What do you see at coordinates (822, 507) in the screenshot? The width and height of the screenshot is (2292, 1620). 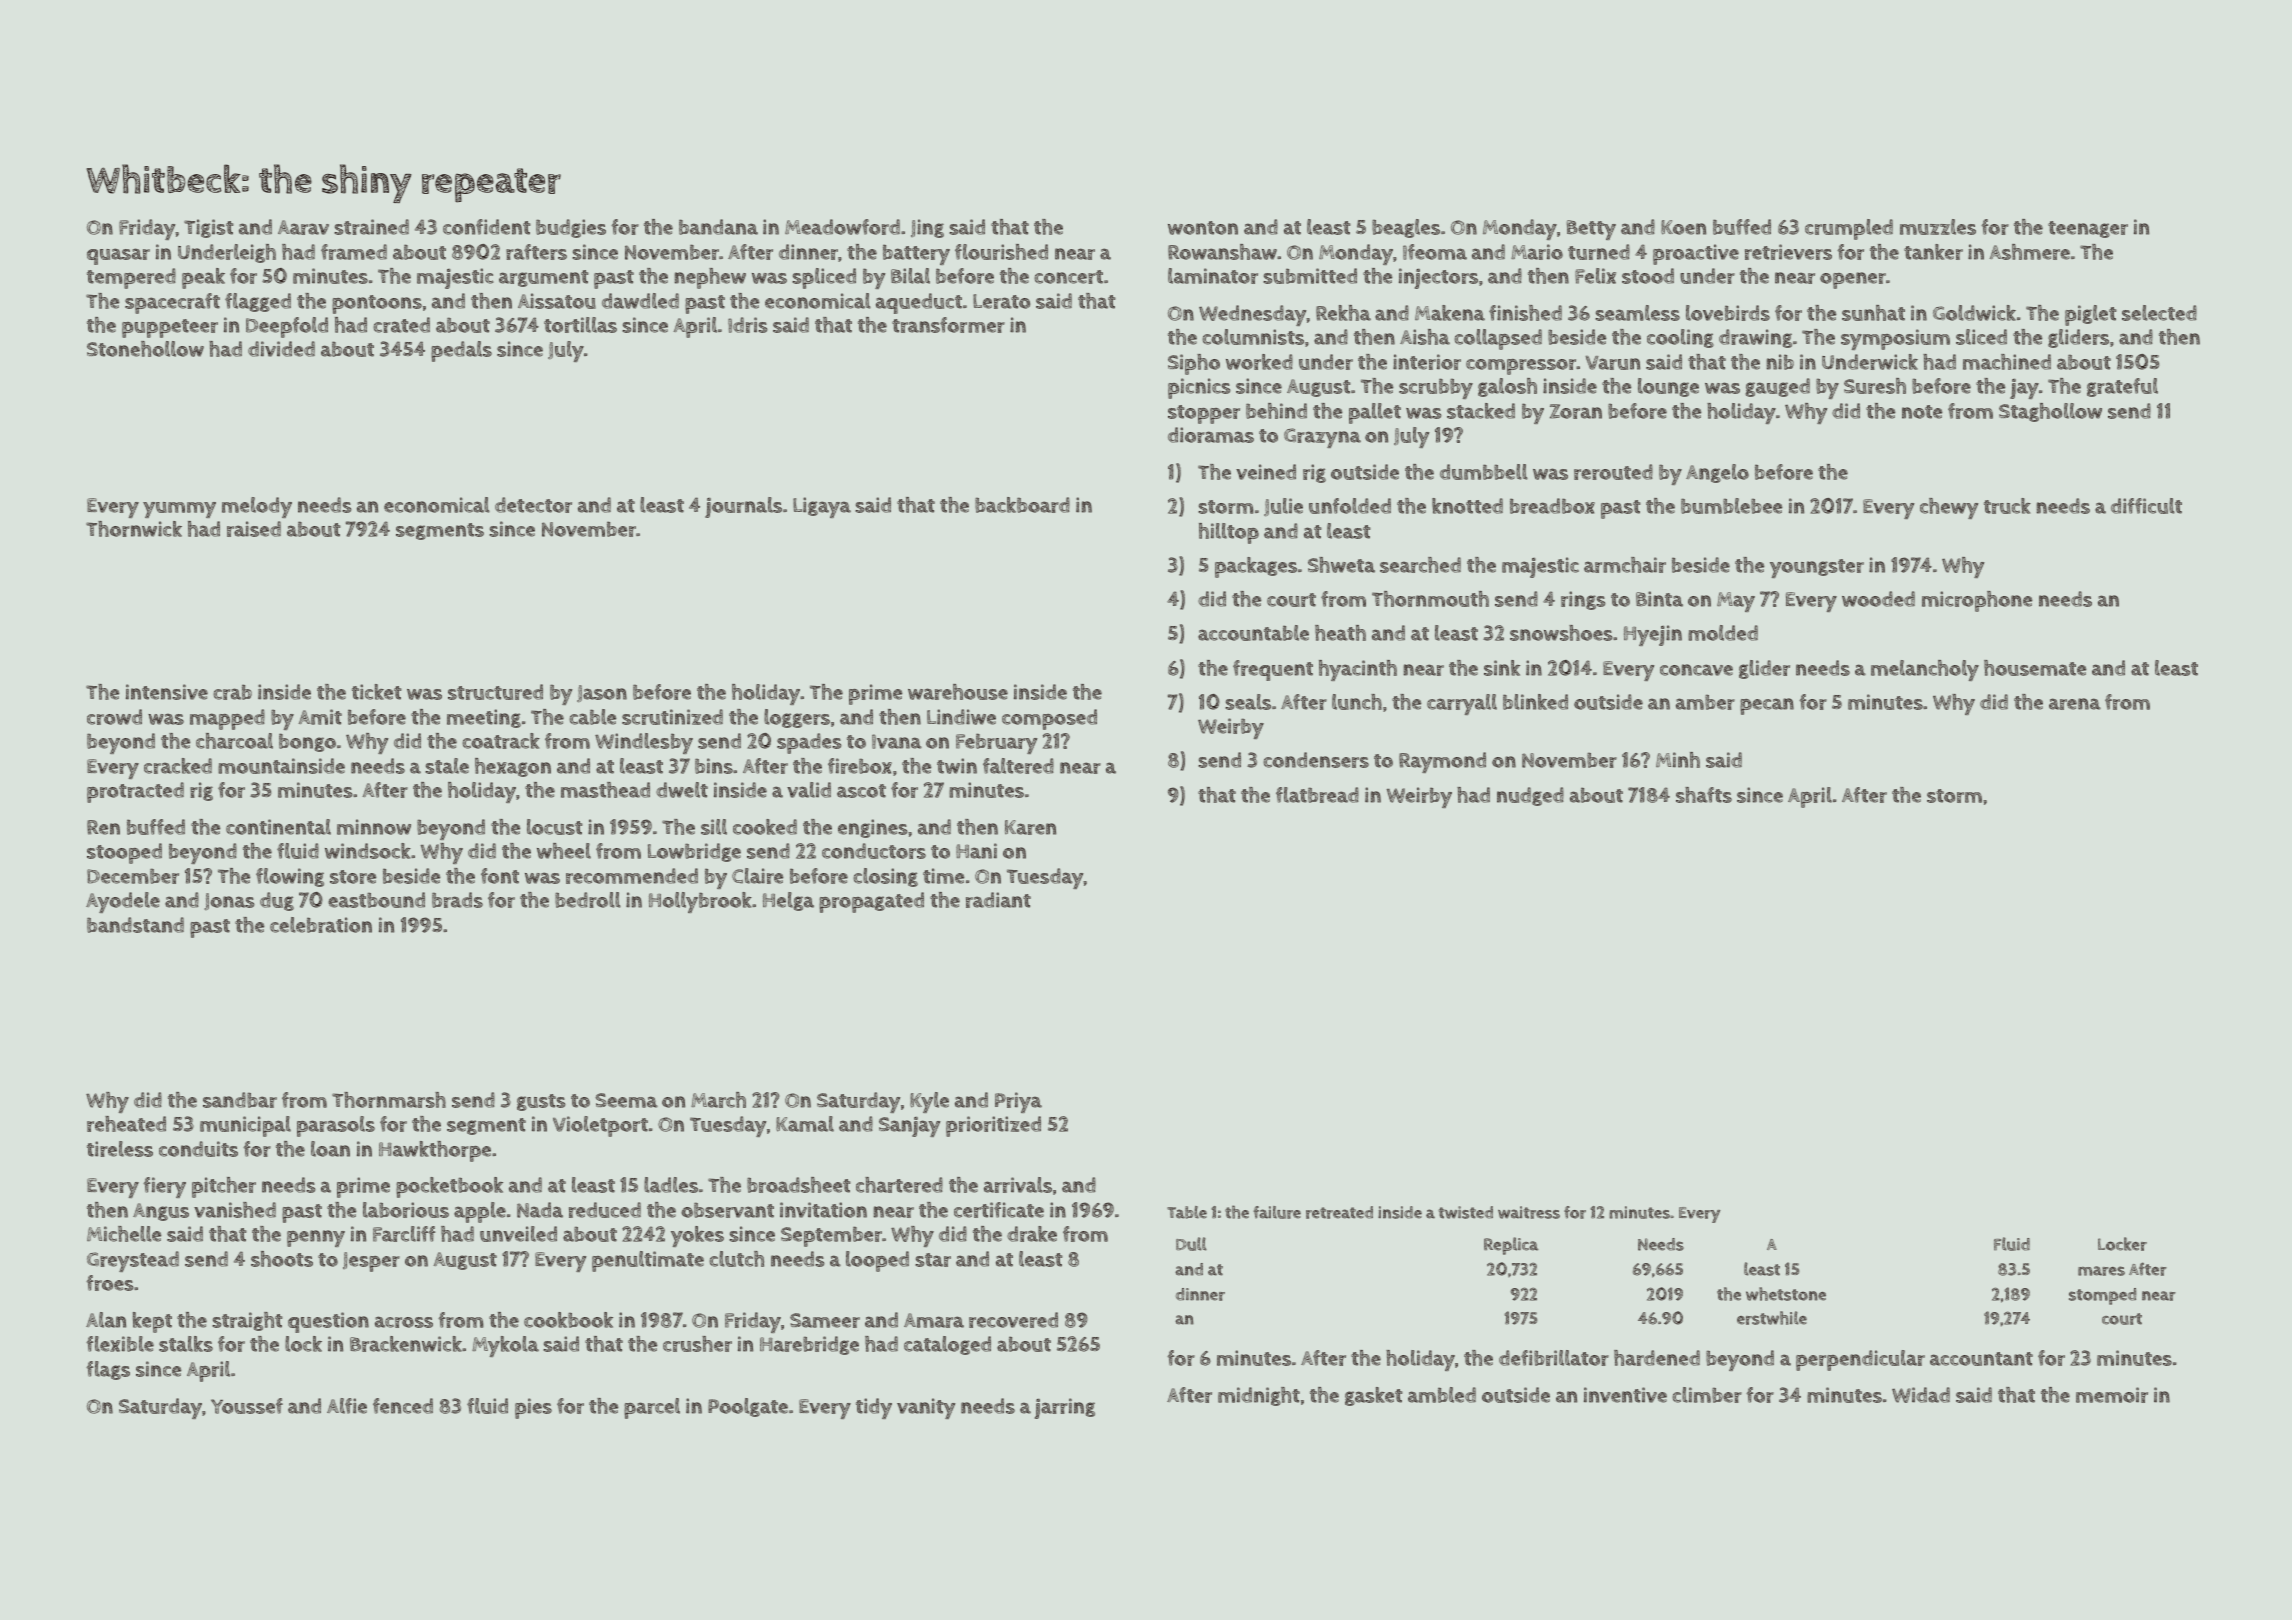 I see `Ligaya` at bounding box center [822, 507].
